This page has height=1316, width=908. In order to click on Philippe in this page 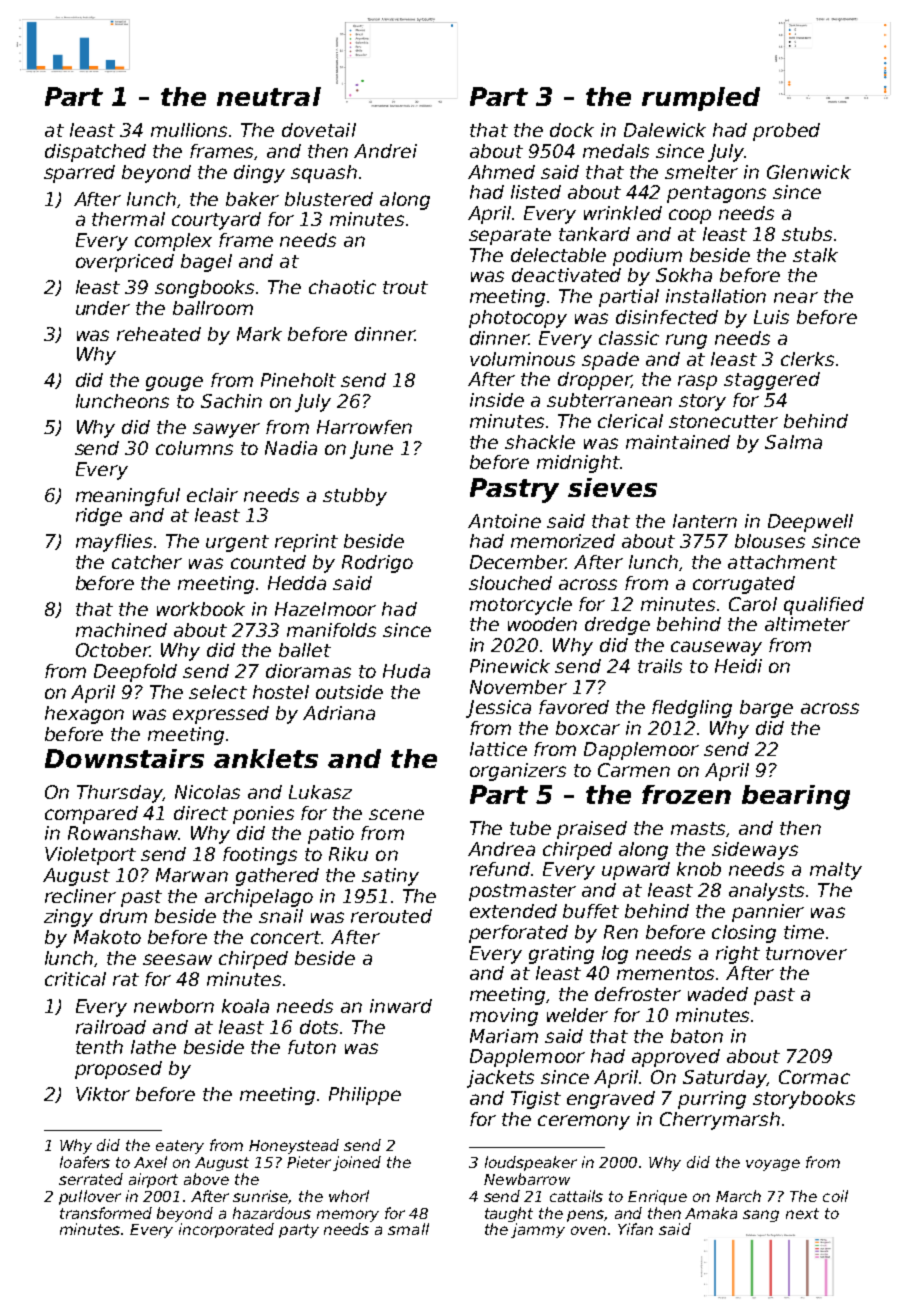, I will do `click(365, 1096)`.
